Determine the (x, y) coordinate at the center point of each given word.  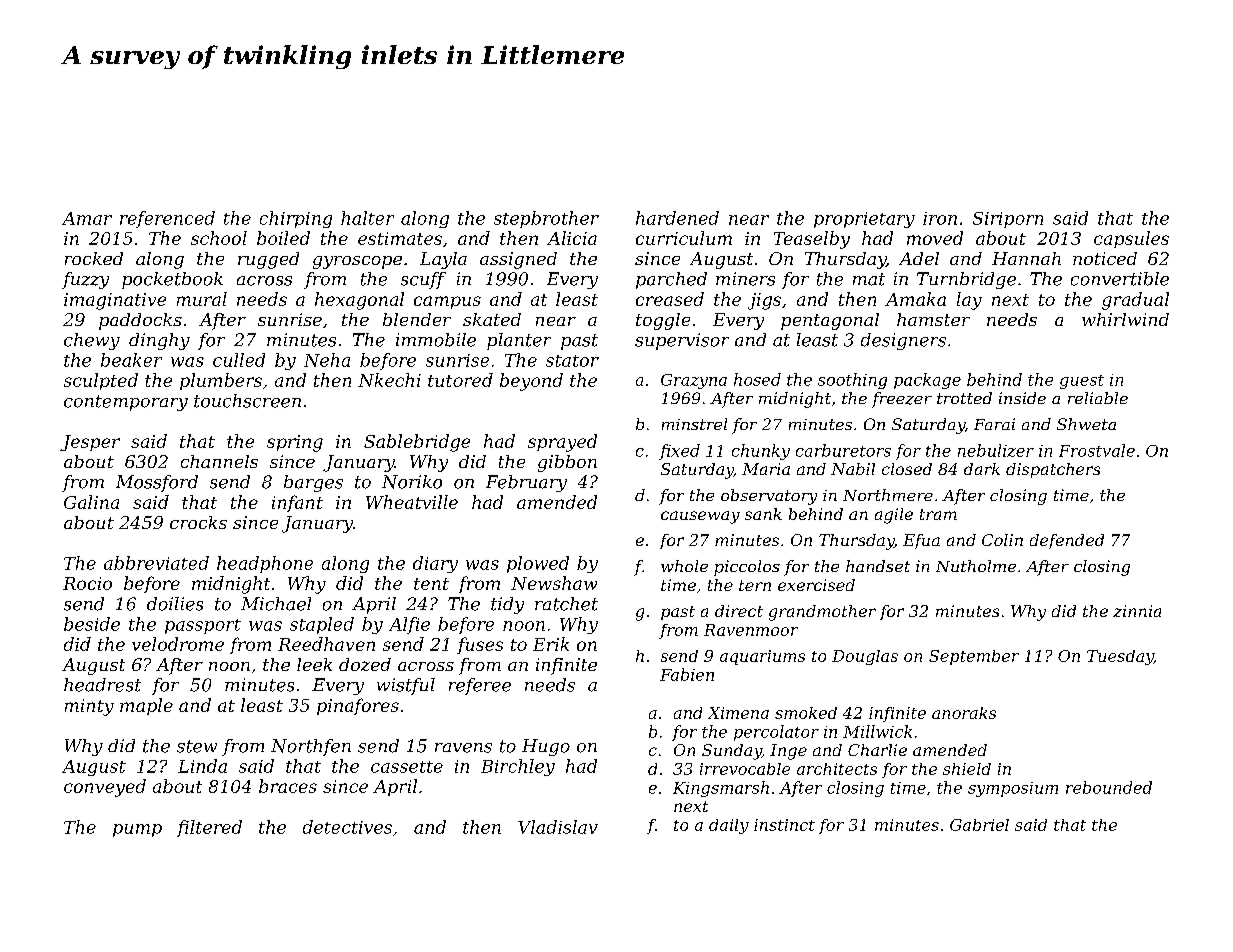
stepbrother (546, 219)
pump (137, 830)
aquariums (762, 657)
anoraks (964, 713)
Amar (87, 218)
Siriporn (1008, 220)
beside (92, 624)
